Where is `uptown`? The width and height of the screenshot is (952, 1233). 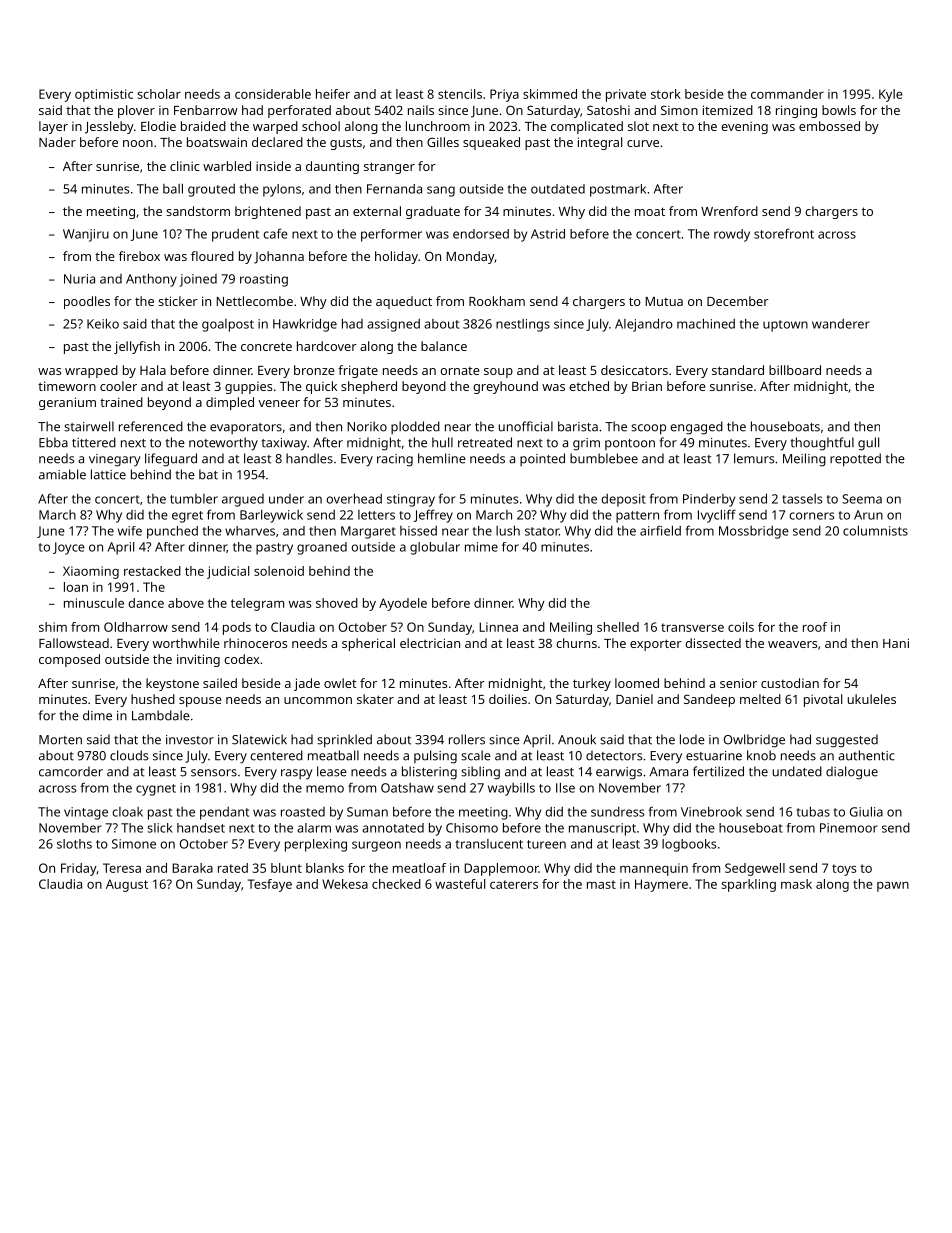 uptown is located at coordinates (785, 326).
